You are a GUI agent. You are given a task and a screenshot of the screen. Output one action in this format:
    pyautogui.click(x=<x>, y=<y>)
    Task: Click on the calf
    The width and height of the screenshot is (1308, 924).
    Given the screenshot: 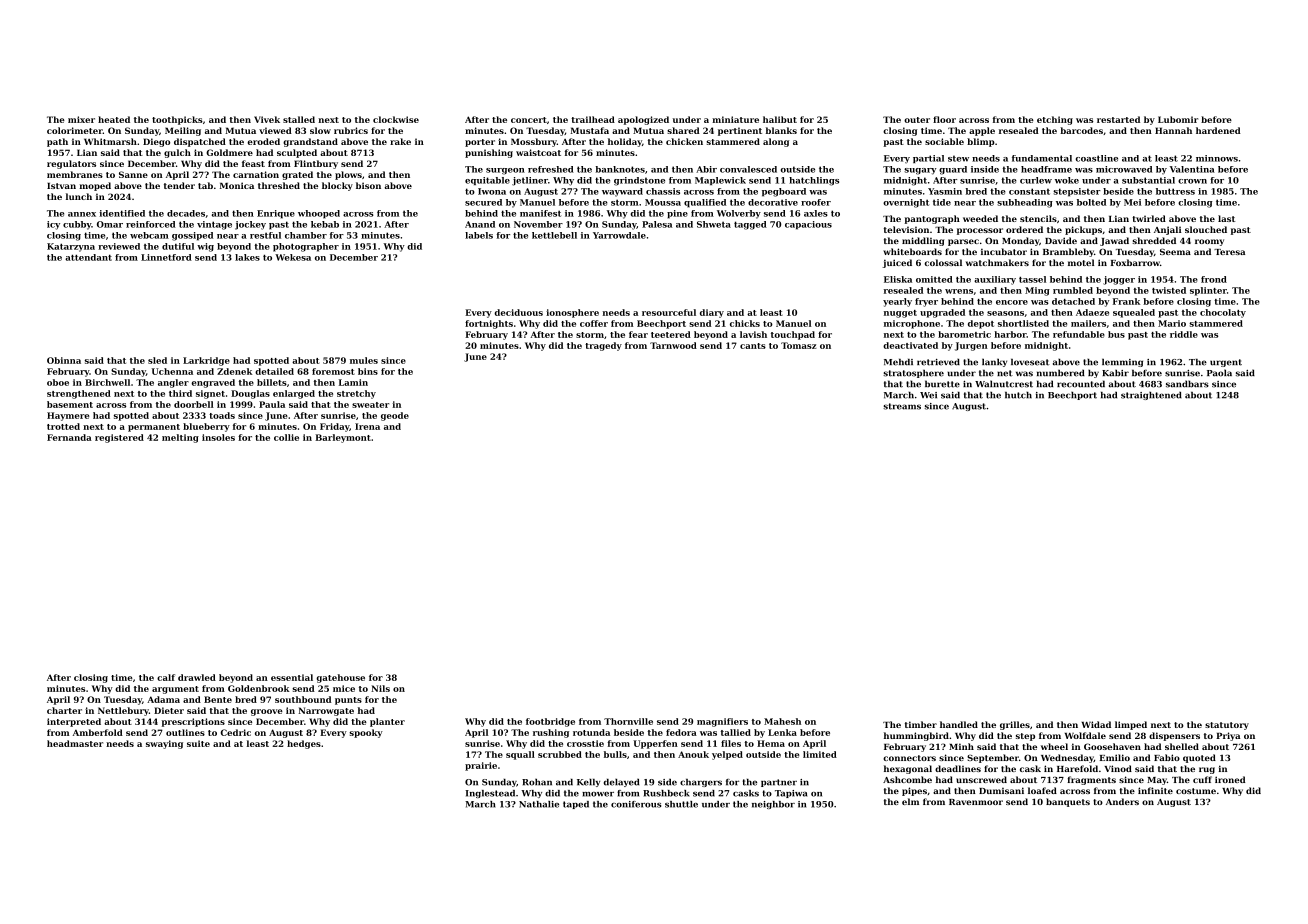 What is the action you would take?
    pyautogui.click(x=166, y=677)
